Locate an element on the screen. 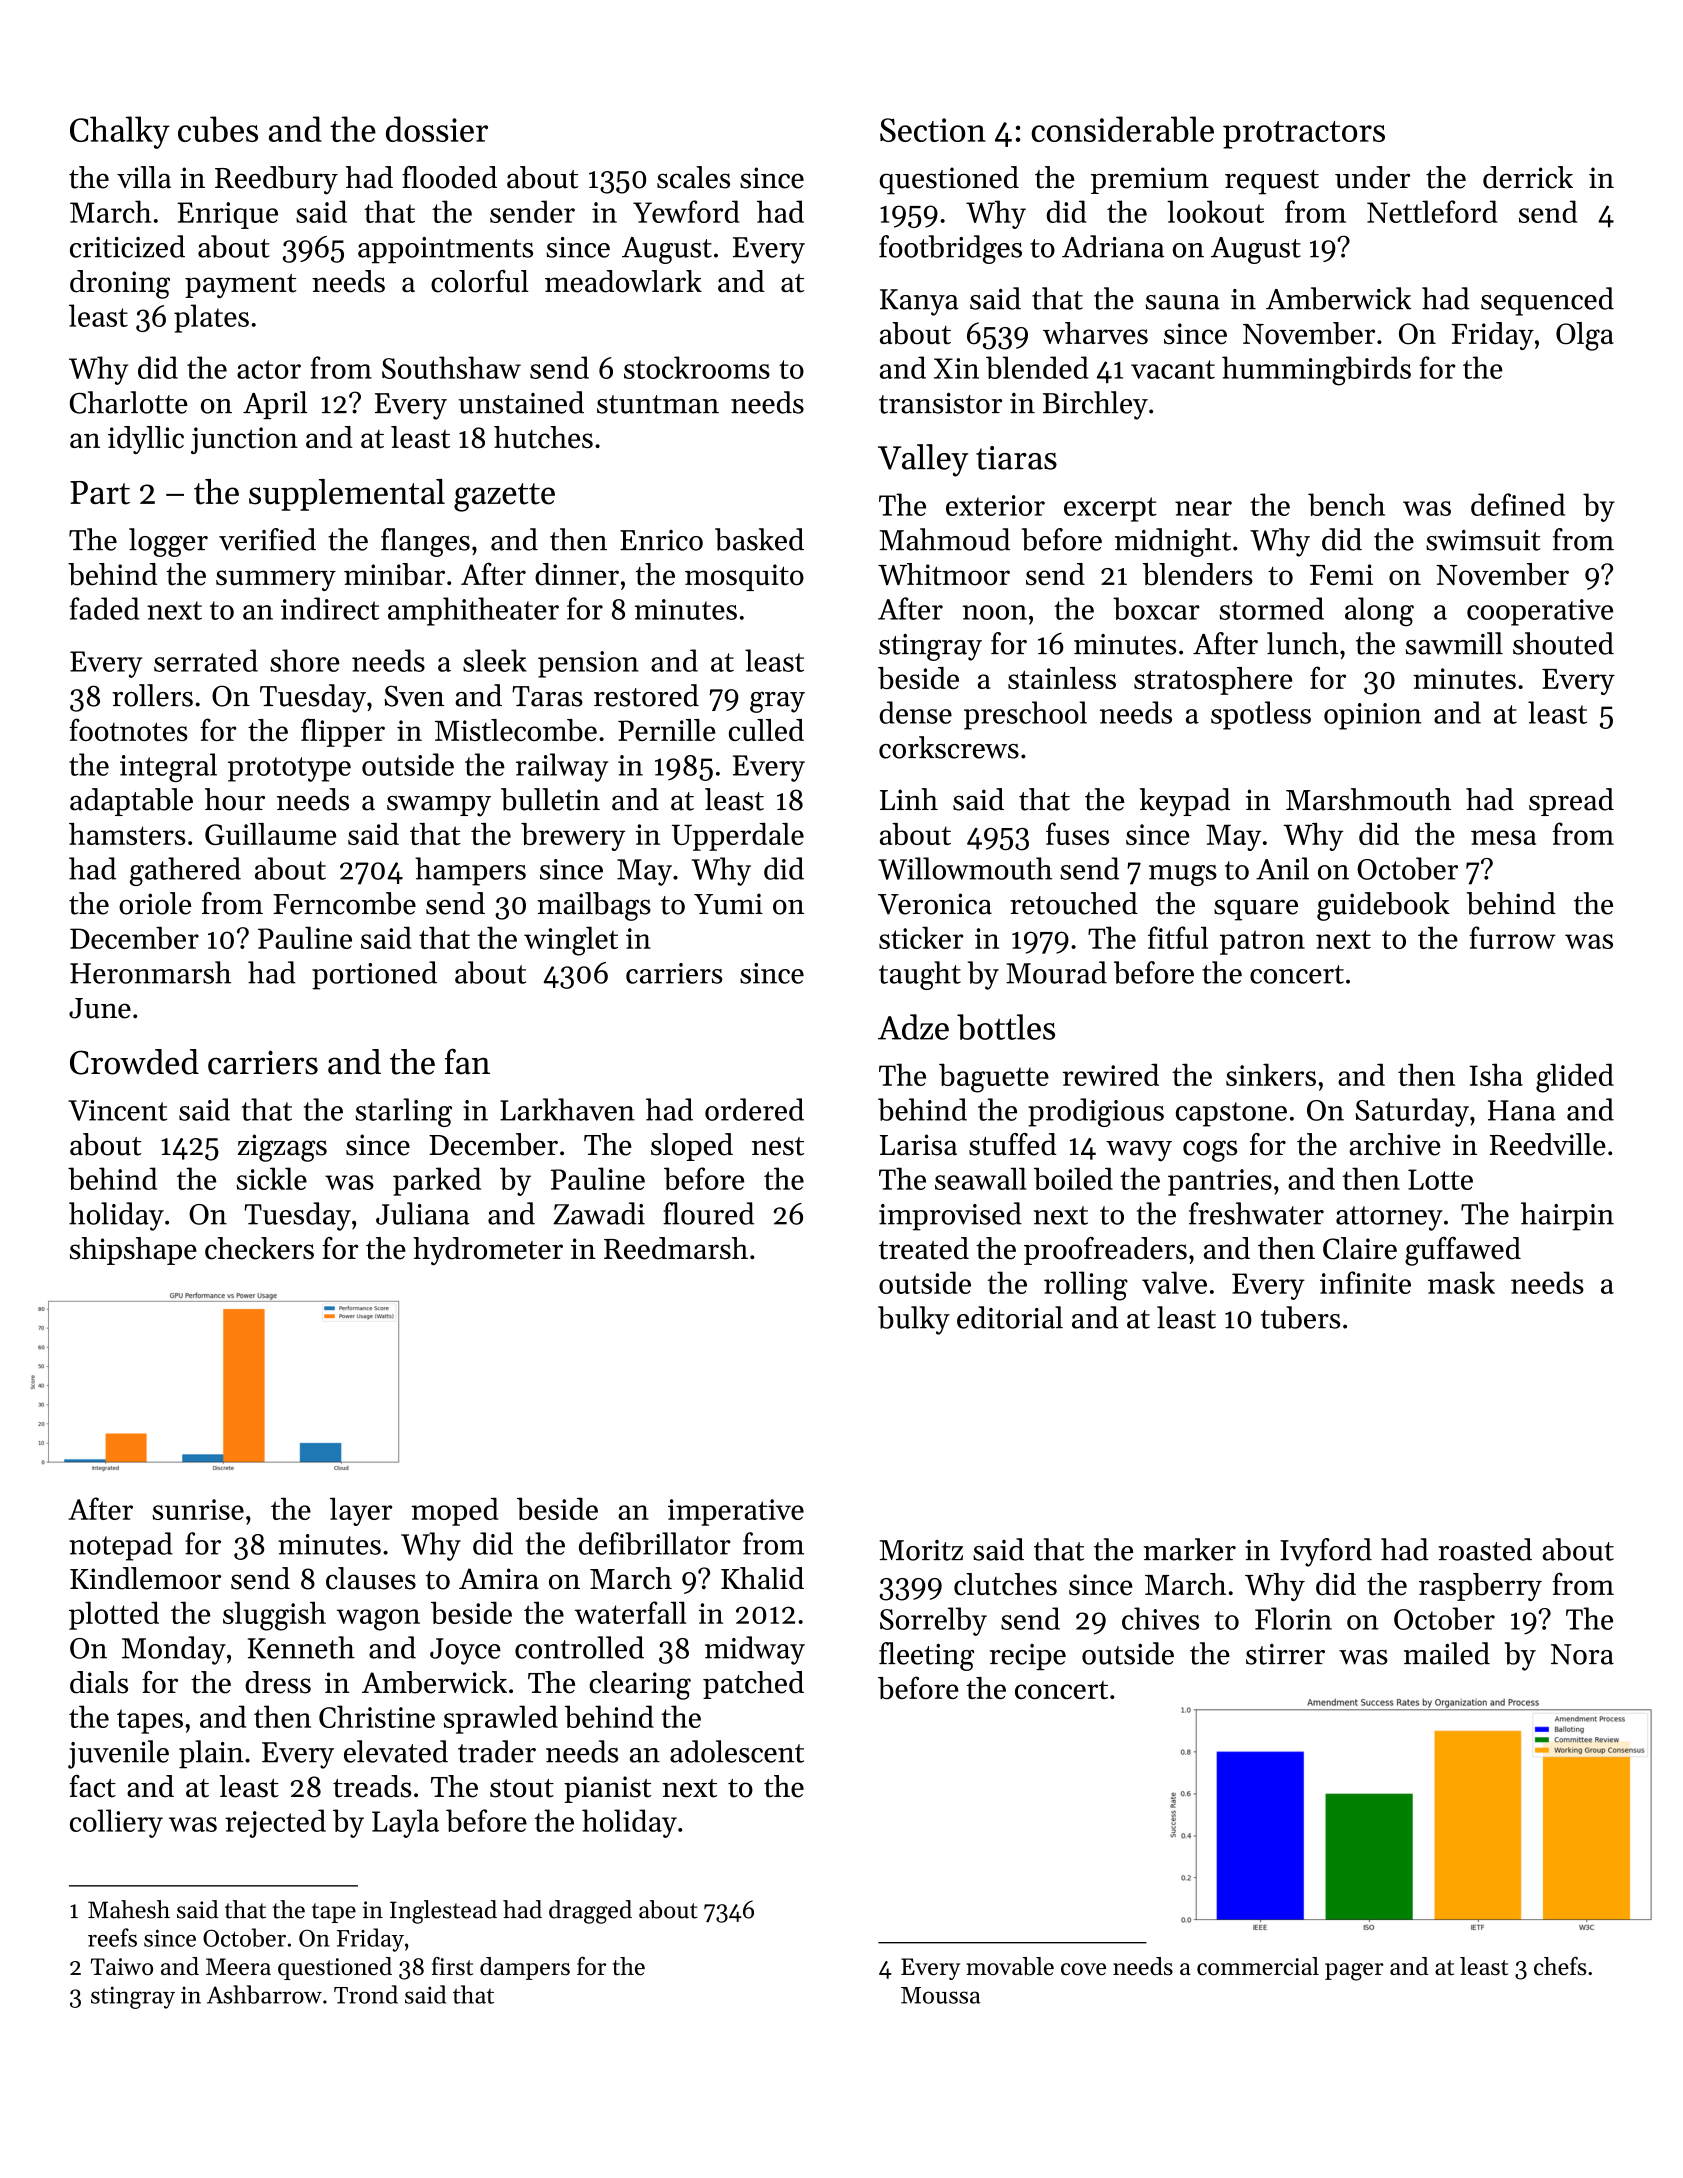  derrick is located at coordinates (1528, 177).
